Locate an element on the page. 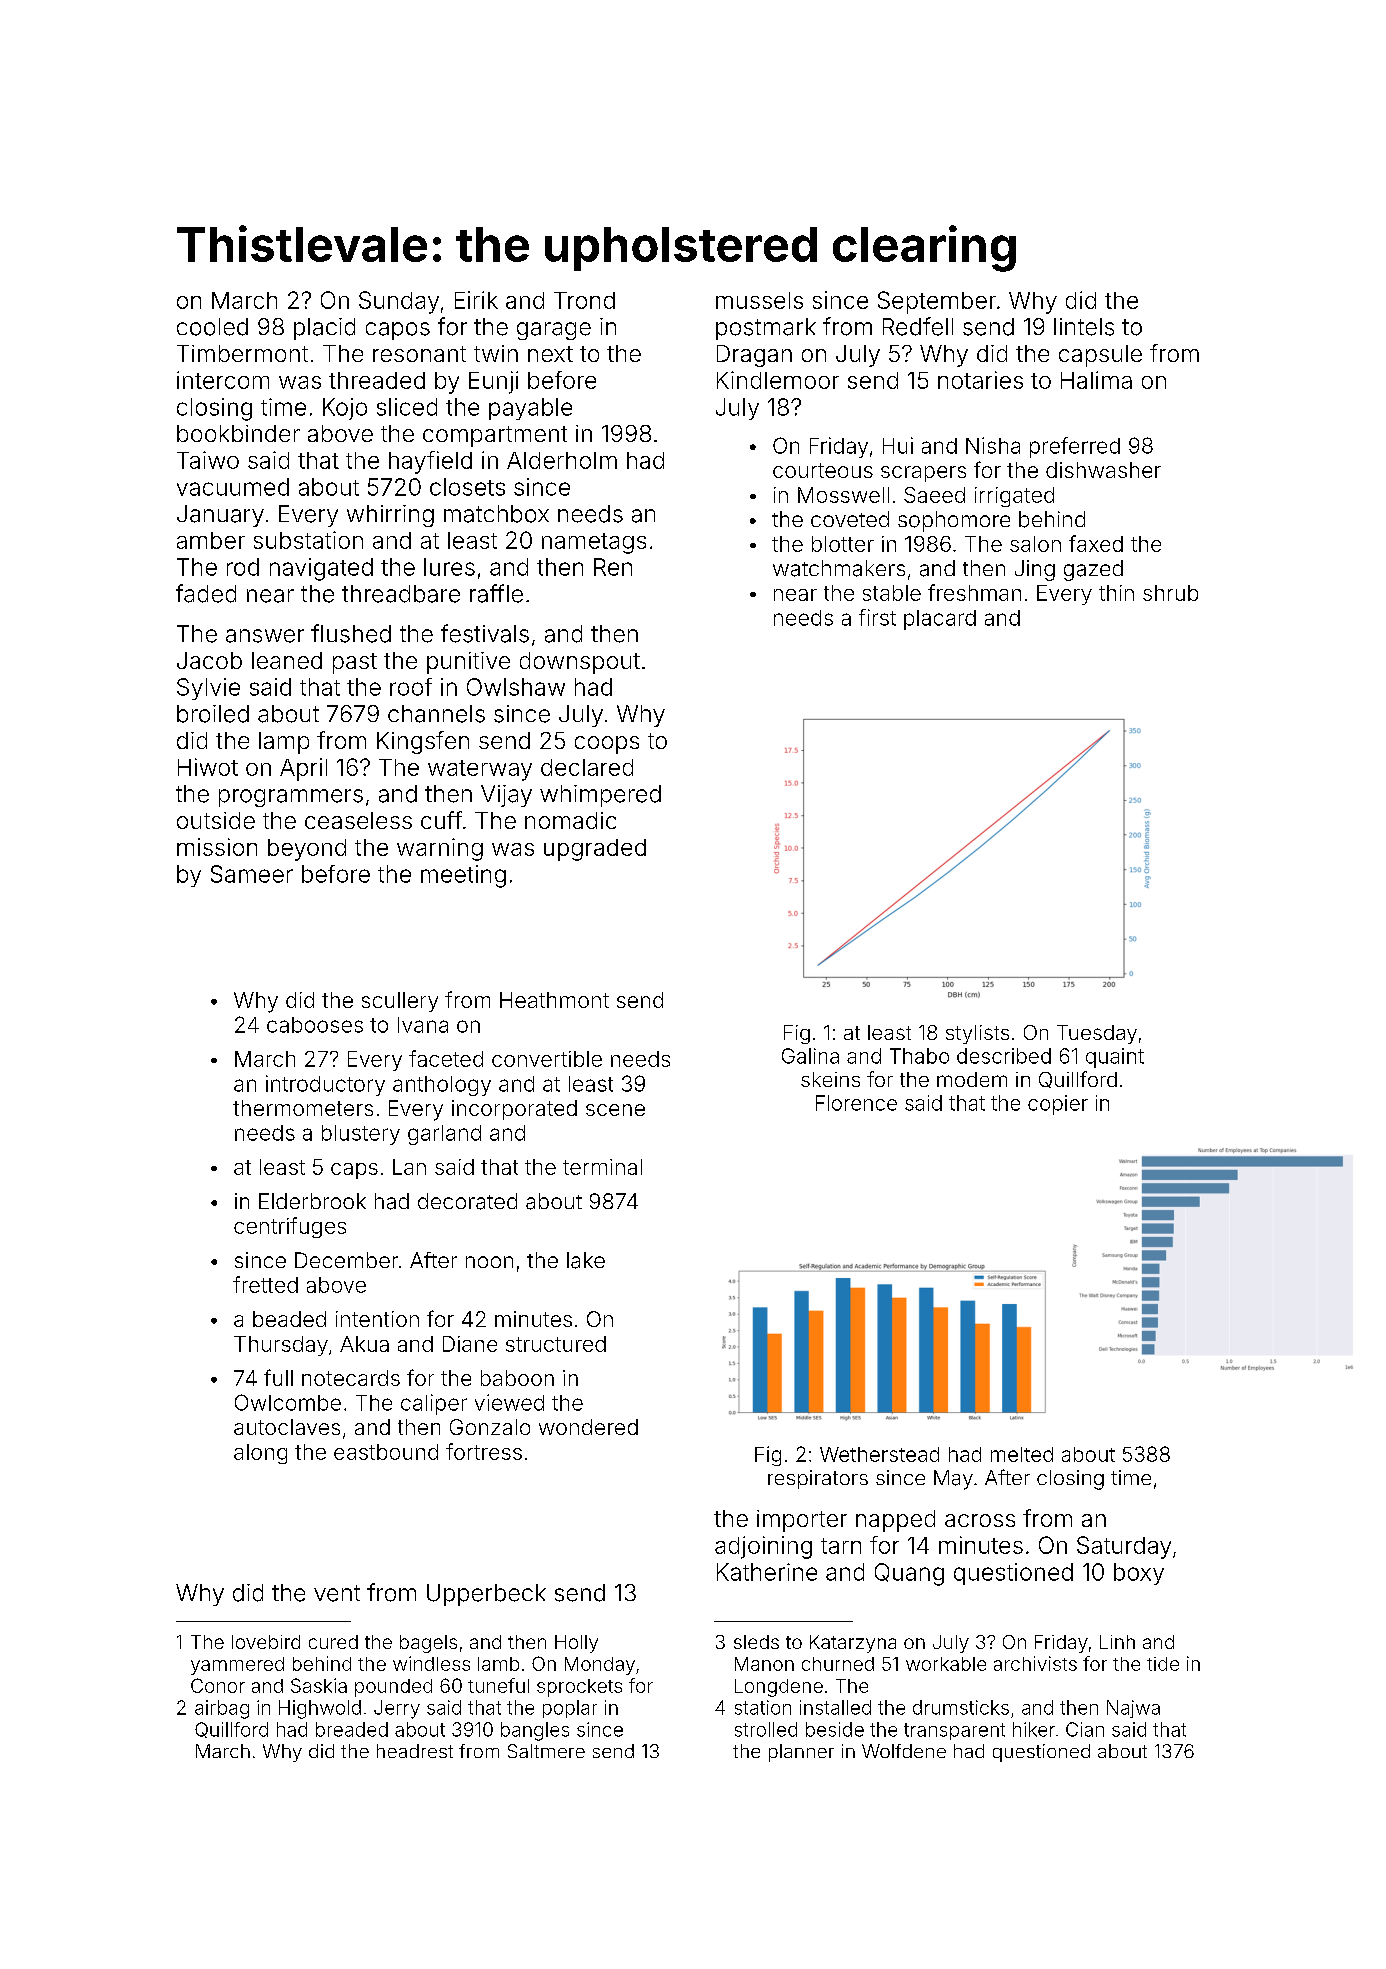 This document has width=1386, height=1969. Trond is located at coordinates (584, 300).
